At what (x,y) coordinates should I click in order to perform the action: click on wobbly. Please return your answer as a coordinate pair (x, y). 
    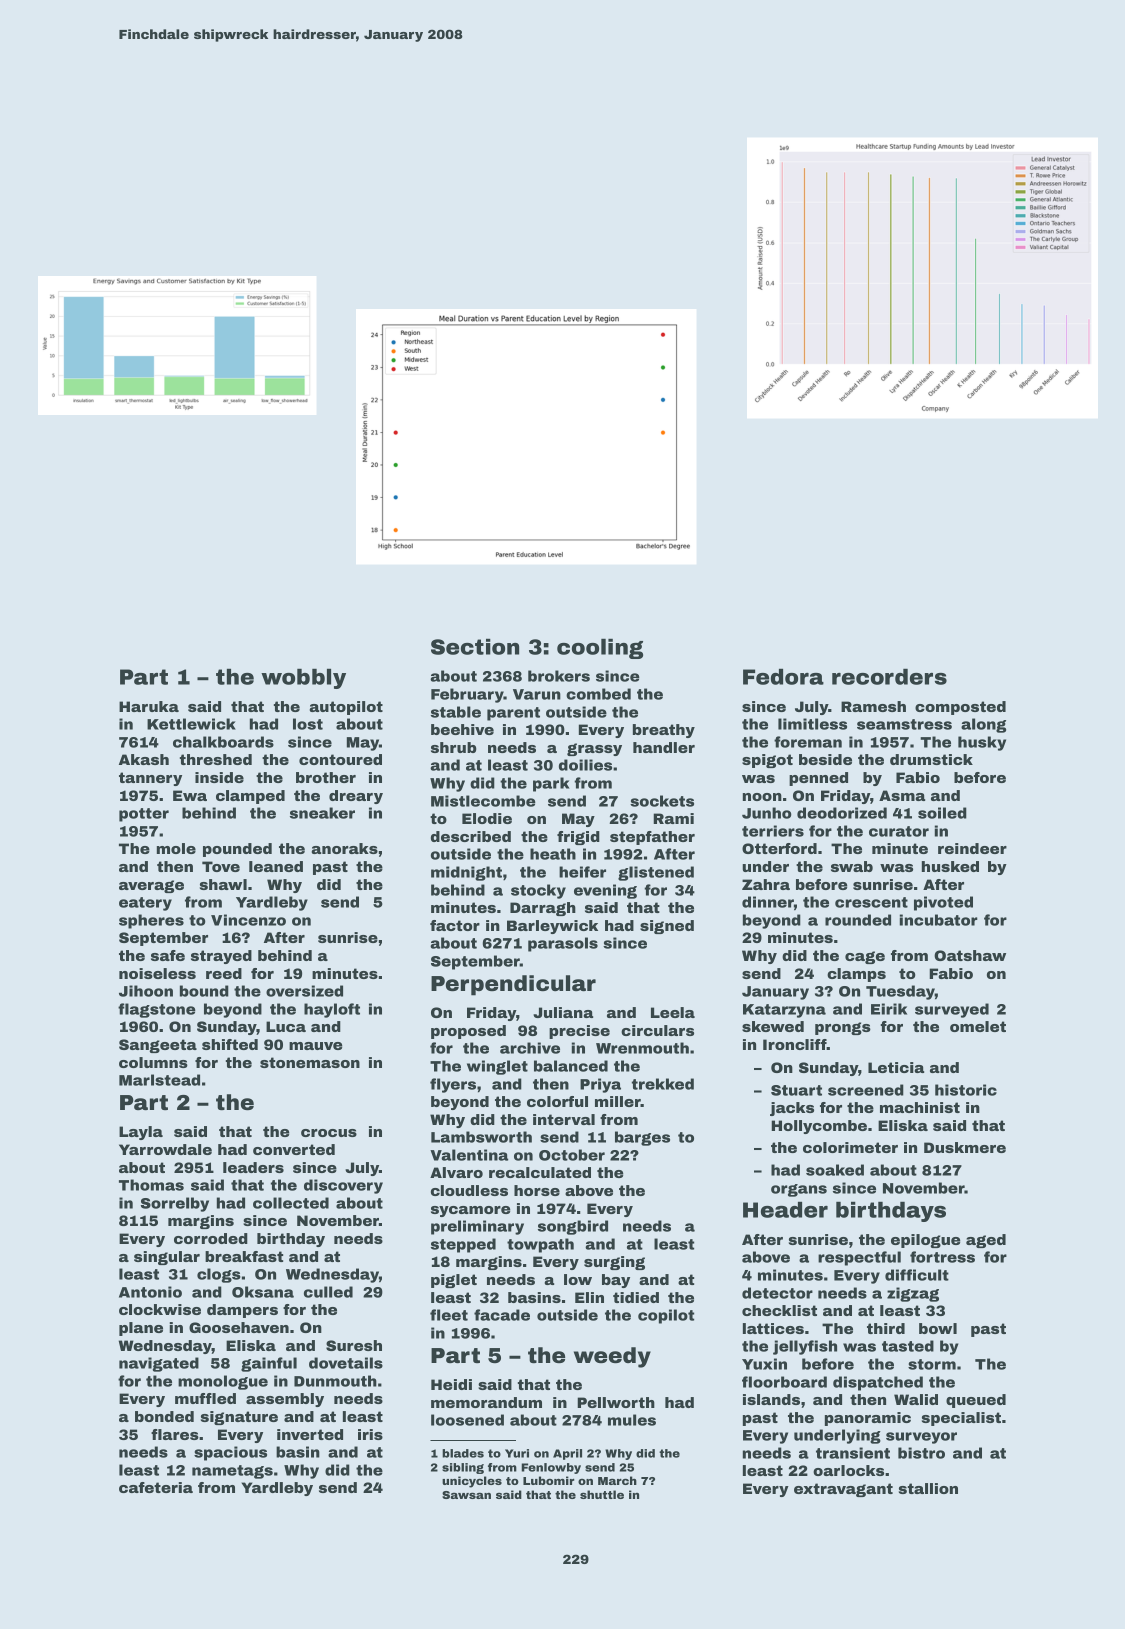
    Looking at the image, I should click on (303, 679).
